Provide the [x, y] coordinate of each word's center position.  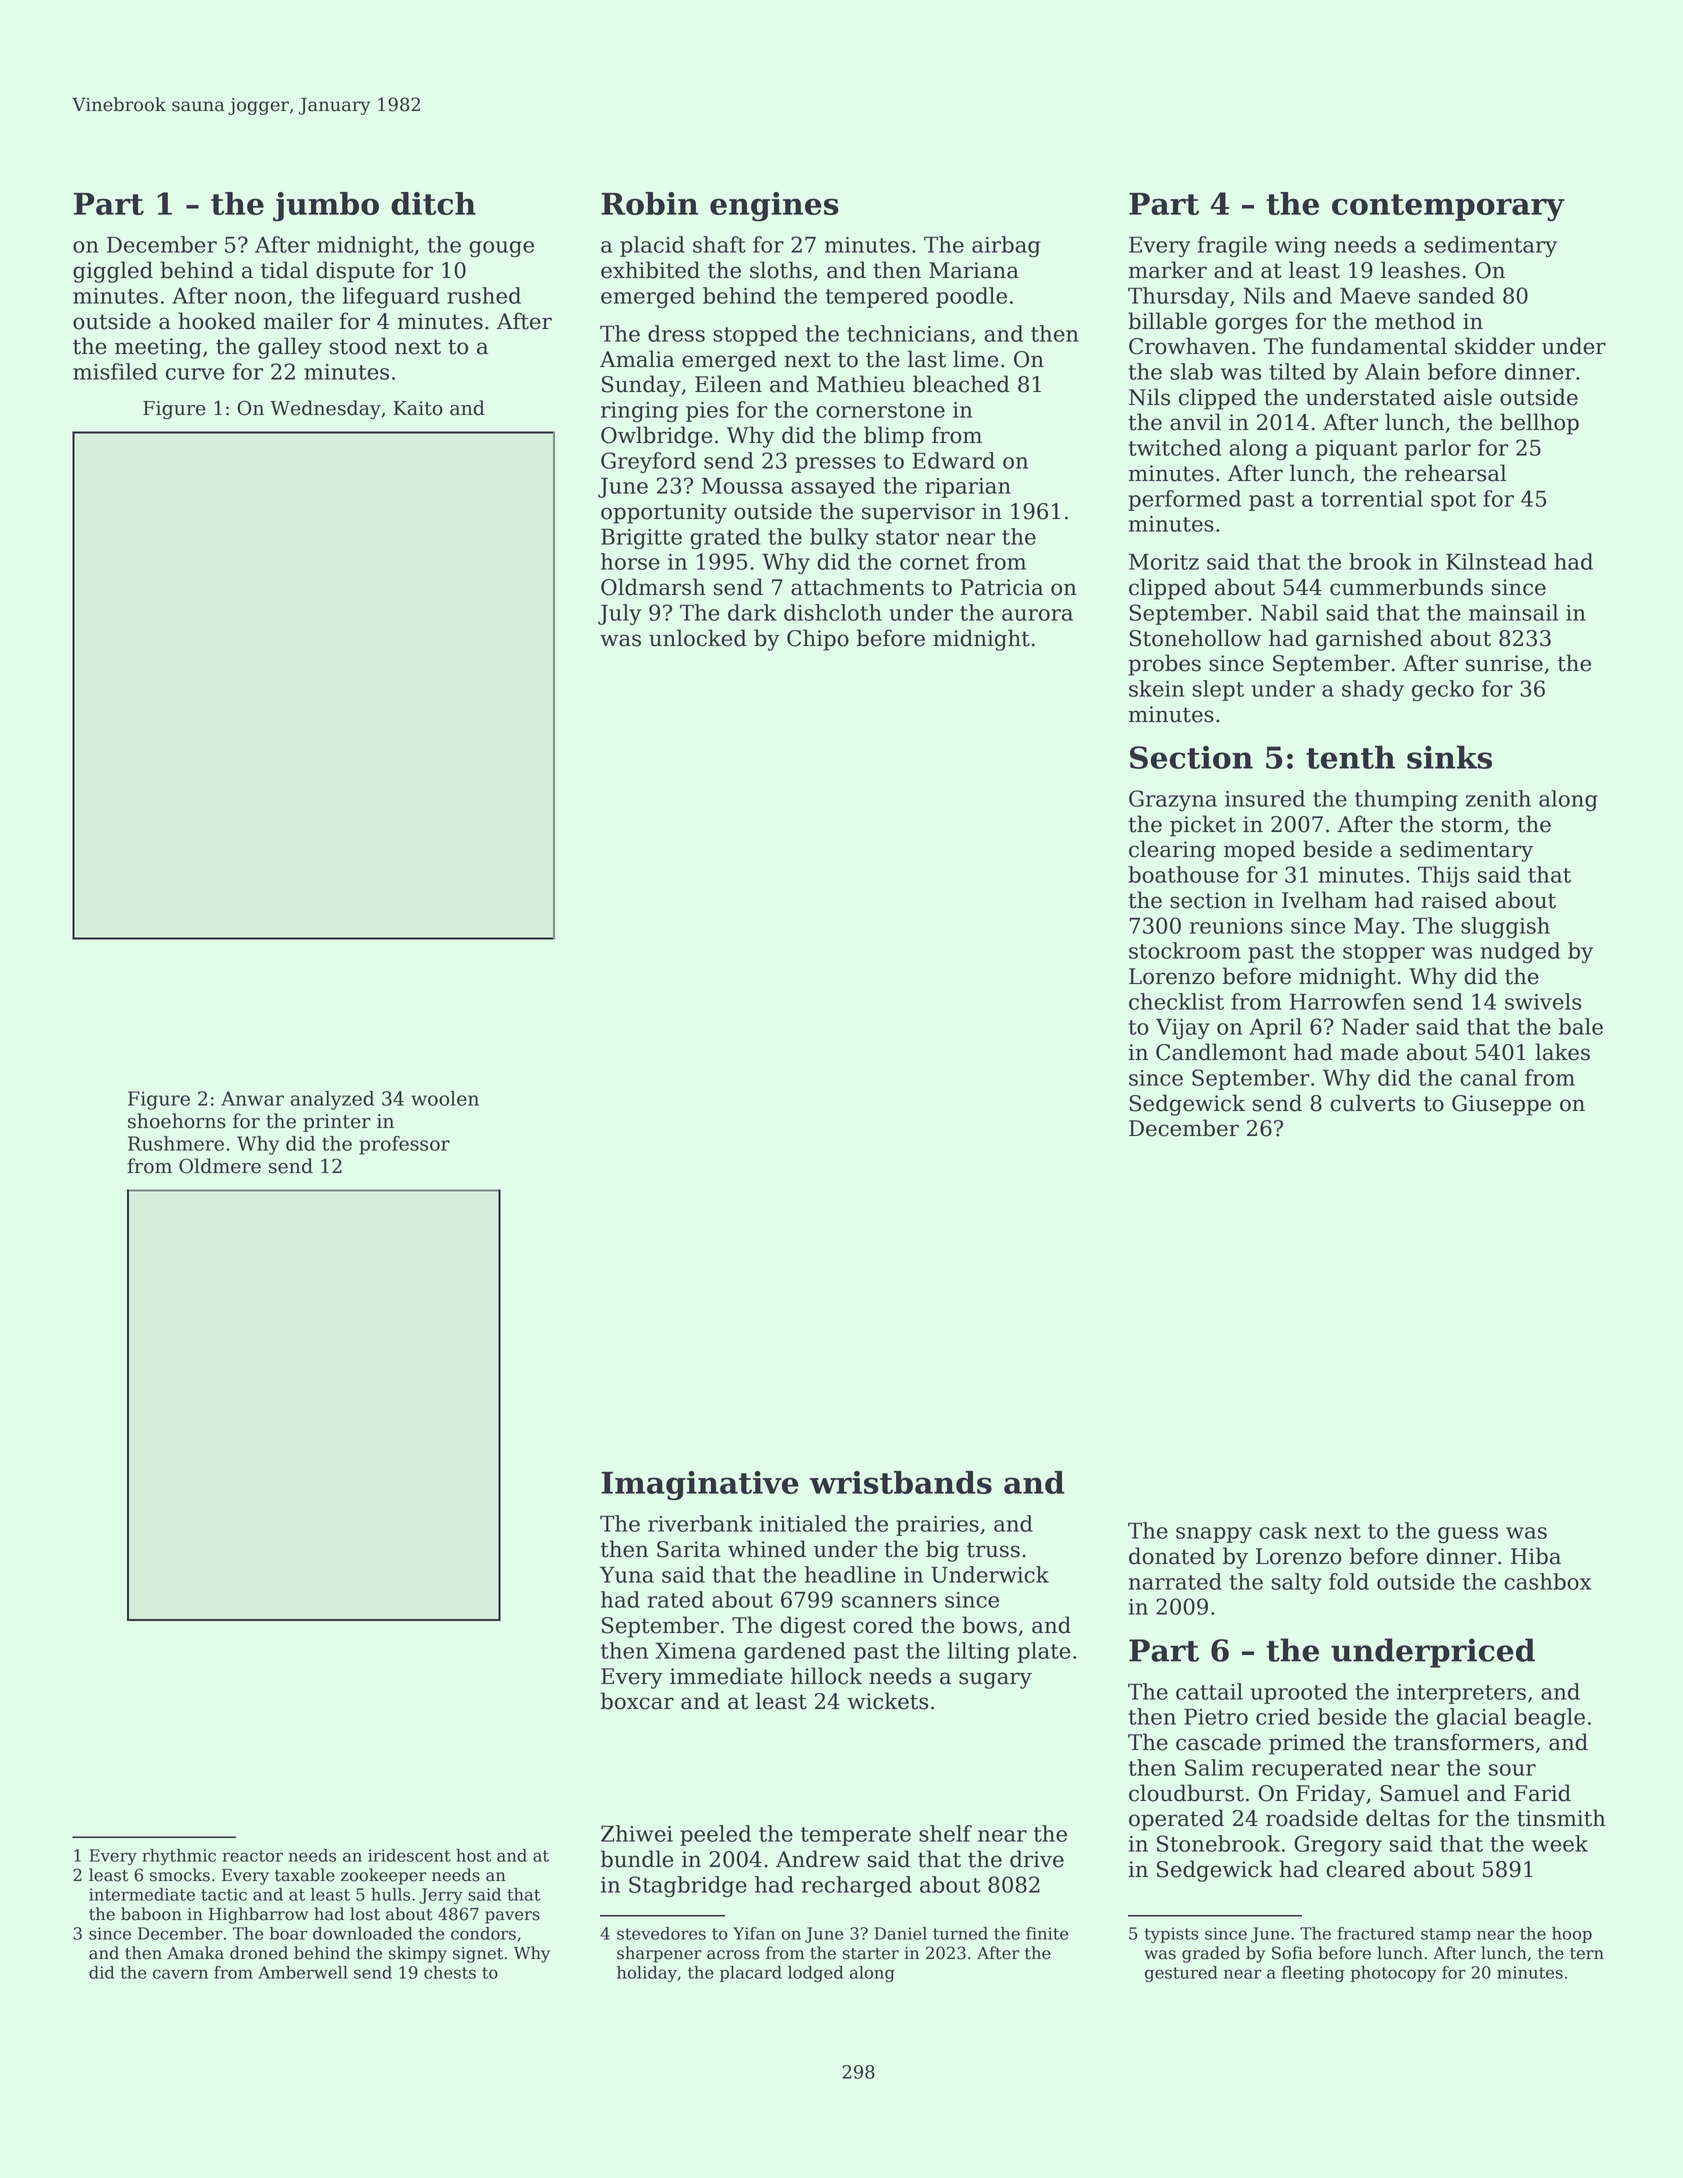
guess [1468, 1535]
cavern [180, 1974]
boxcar [637, 1701]
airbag [1006, 246]
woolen [445, 1098]
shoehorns [177, 1121]
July [619, 614]
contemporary [1448, 208]
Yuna [627, 1574]
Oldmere [220, 1166]
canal [1488, 1077]
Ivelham [1324, 900]
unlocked [698, 638]
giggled [113, 272]
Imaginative [700, 1485]
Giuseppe [1501, 1105]
